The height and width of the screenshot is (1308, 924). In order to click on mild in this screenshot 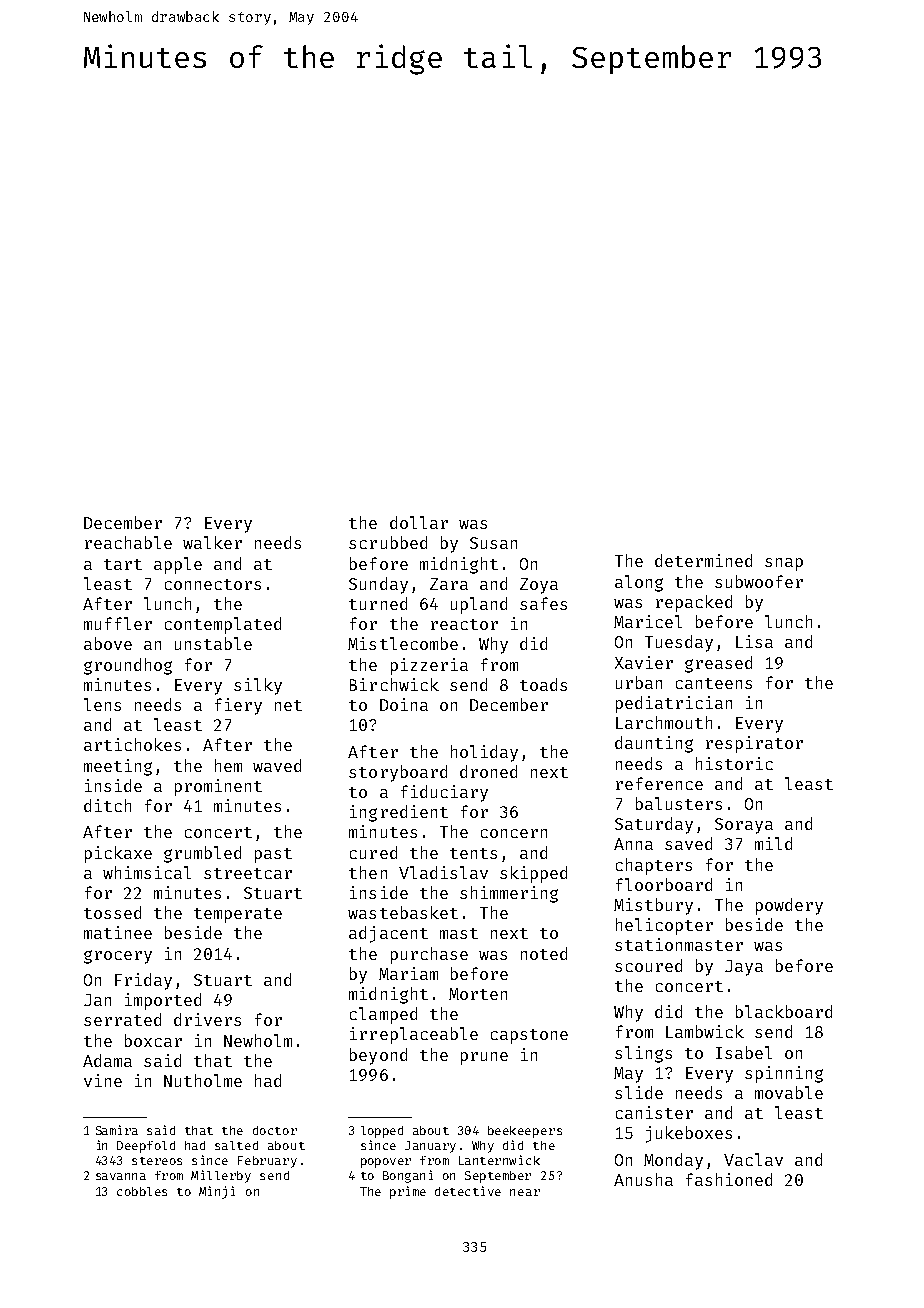, I will do `click(773, 843)`.
